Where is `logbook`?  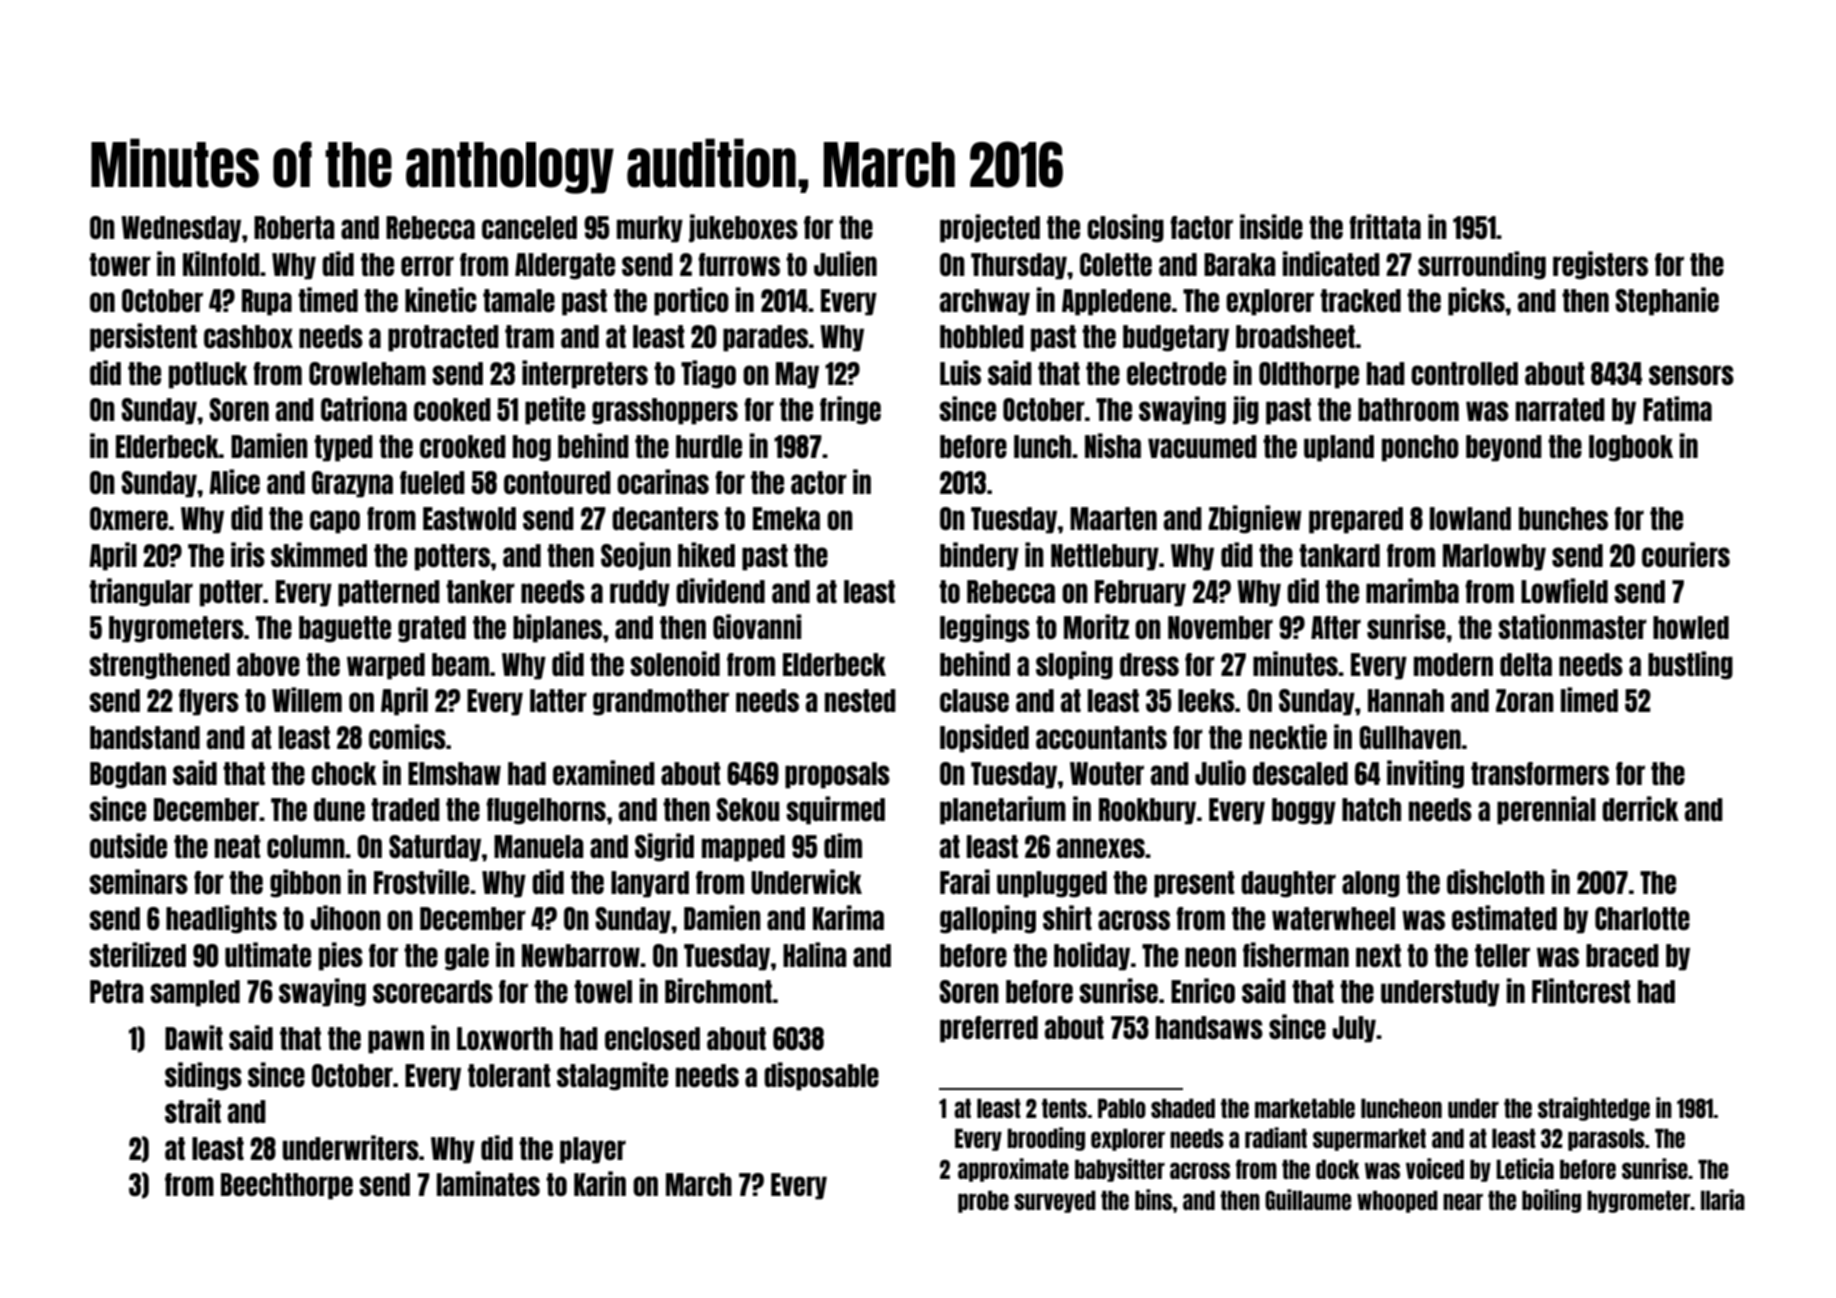 logbook is located at coordinates (1631, 448).
